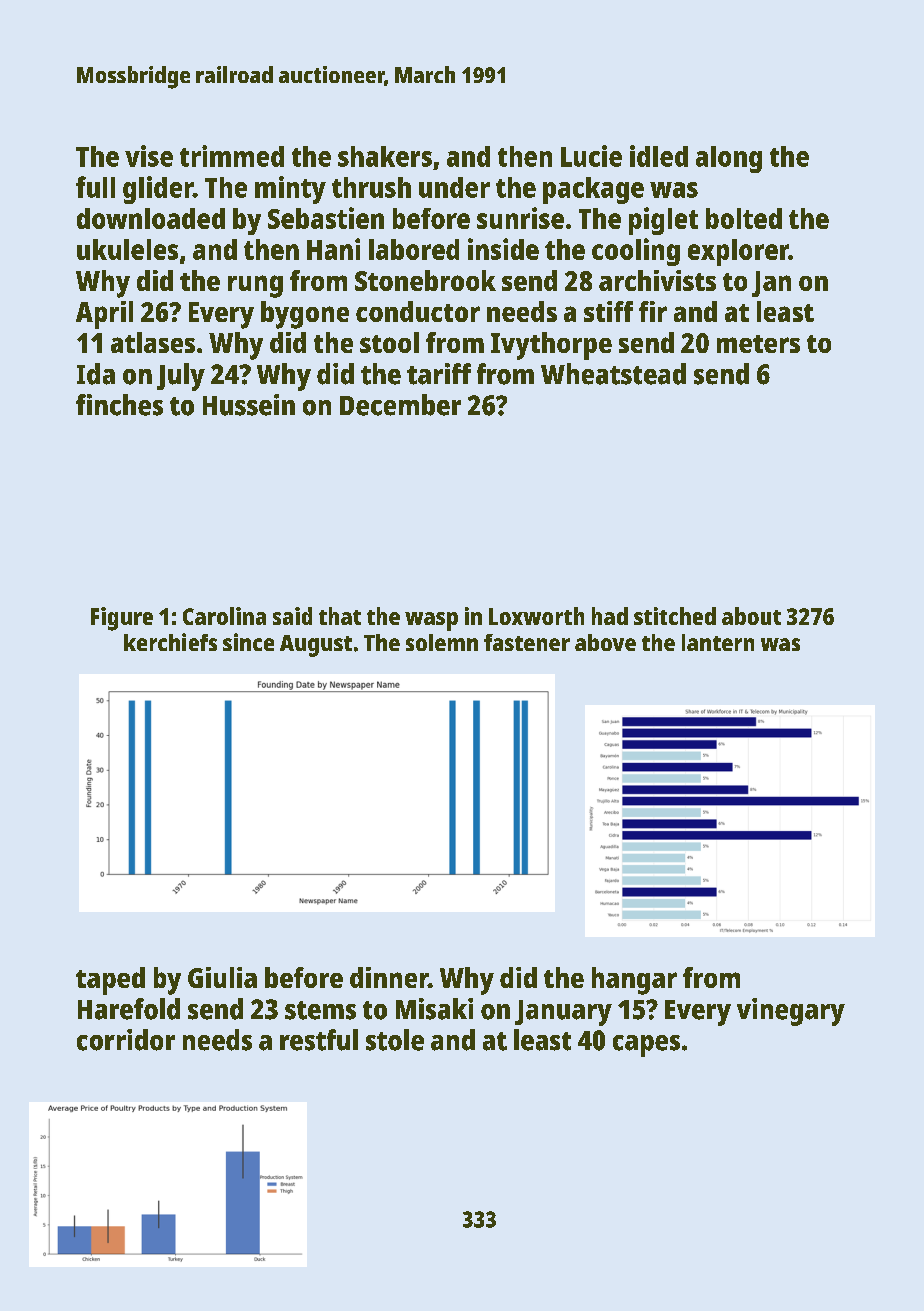 Image resolution: width=924 pixels, height=1311 pixels. Describe the element at coordinates (718, 642) in the page. I see `lantern` at that location.
